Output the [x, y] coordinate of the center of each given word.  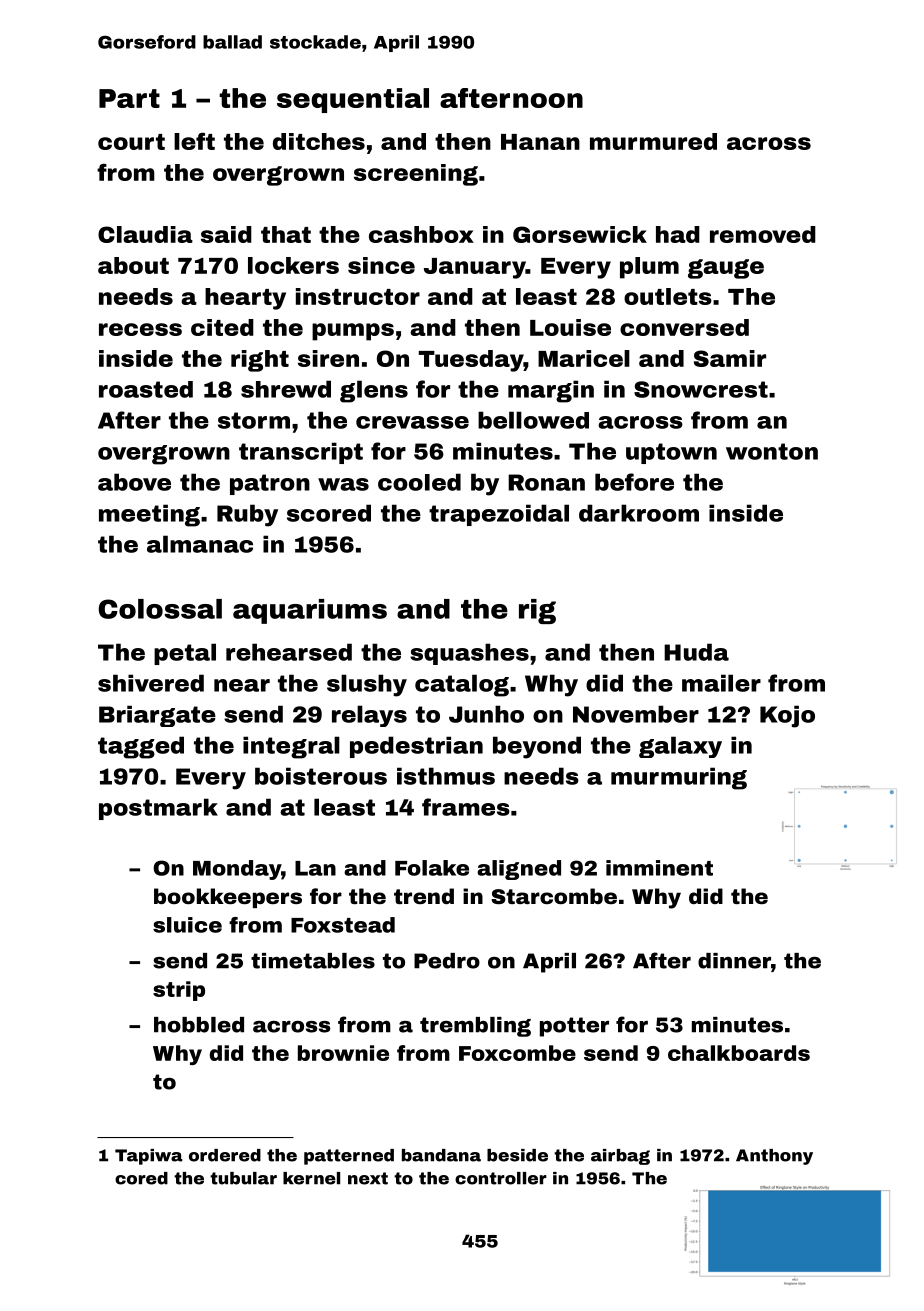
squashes [469, 654]
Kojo [787, 716]
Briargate [157, 716]
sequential [353, 100]
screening [416, 175]
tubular [243, 1178]
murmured [653, 141]
